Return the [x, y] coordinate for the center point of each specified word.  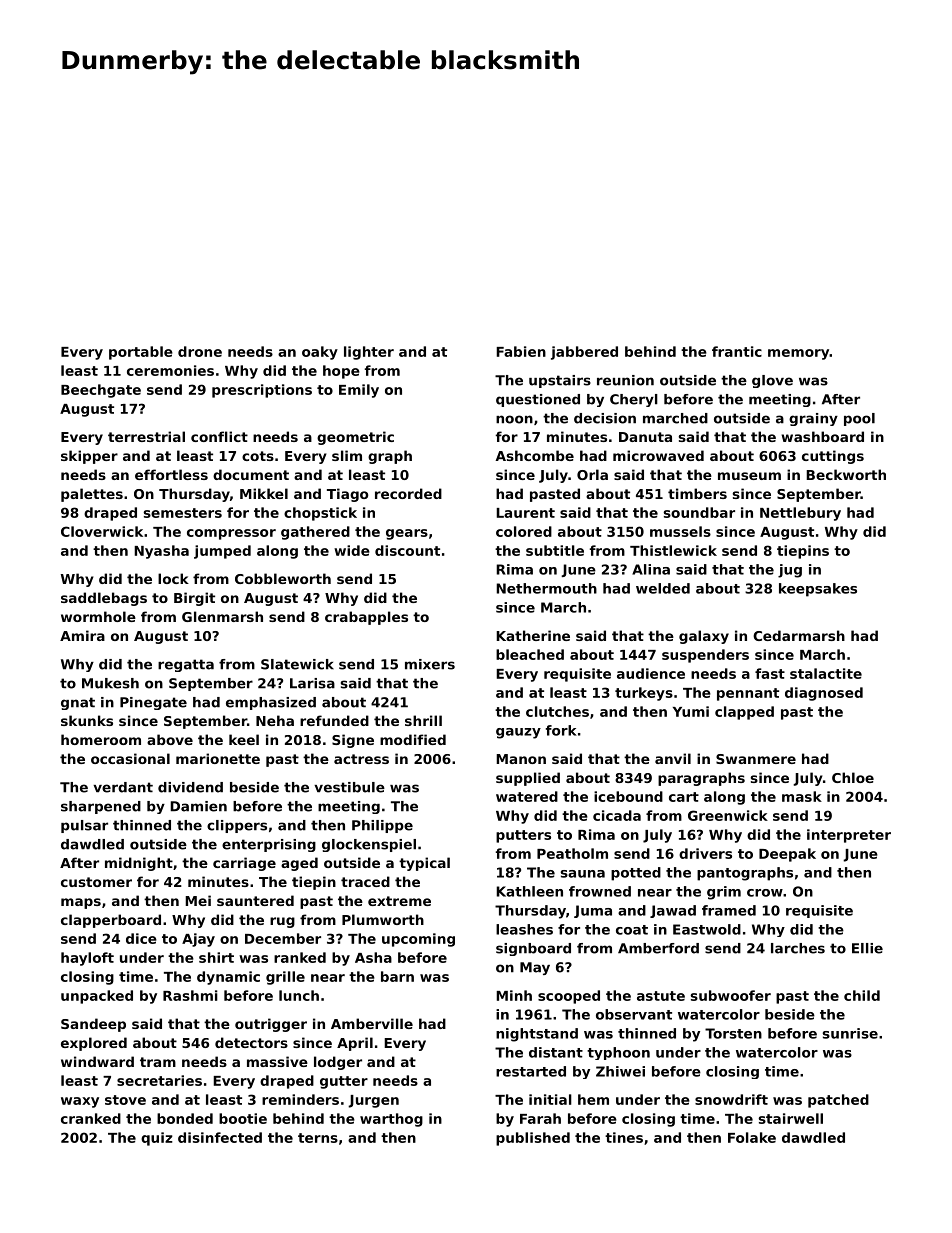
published [533, 1139]
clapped [744, 713]
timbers [697, 493]
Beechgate [101, 391]
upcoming [418, 940]
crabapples [366, 618]
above [170, 739]
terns [318, 1138]
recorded [408, 493]
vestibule [349, 787]
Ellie [867, 948]
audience [651, 673]
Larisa [312, 683]
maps [81, 903]
